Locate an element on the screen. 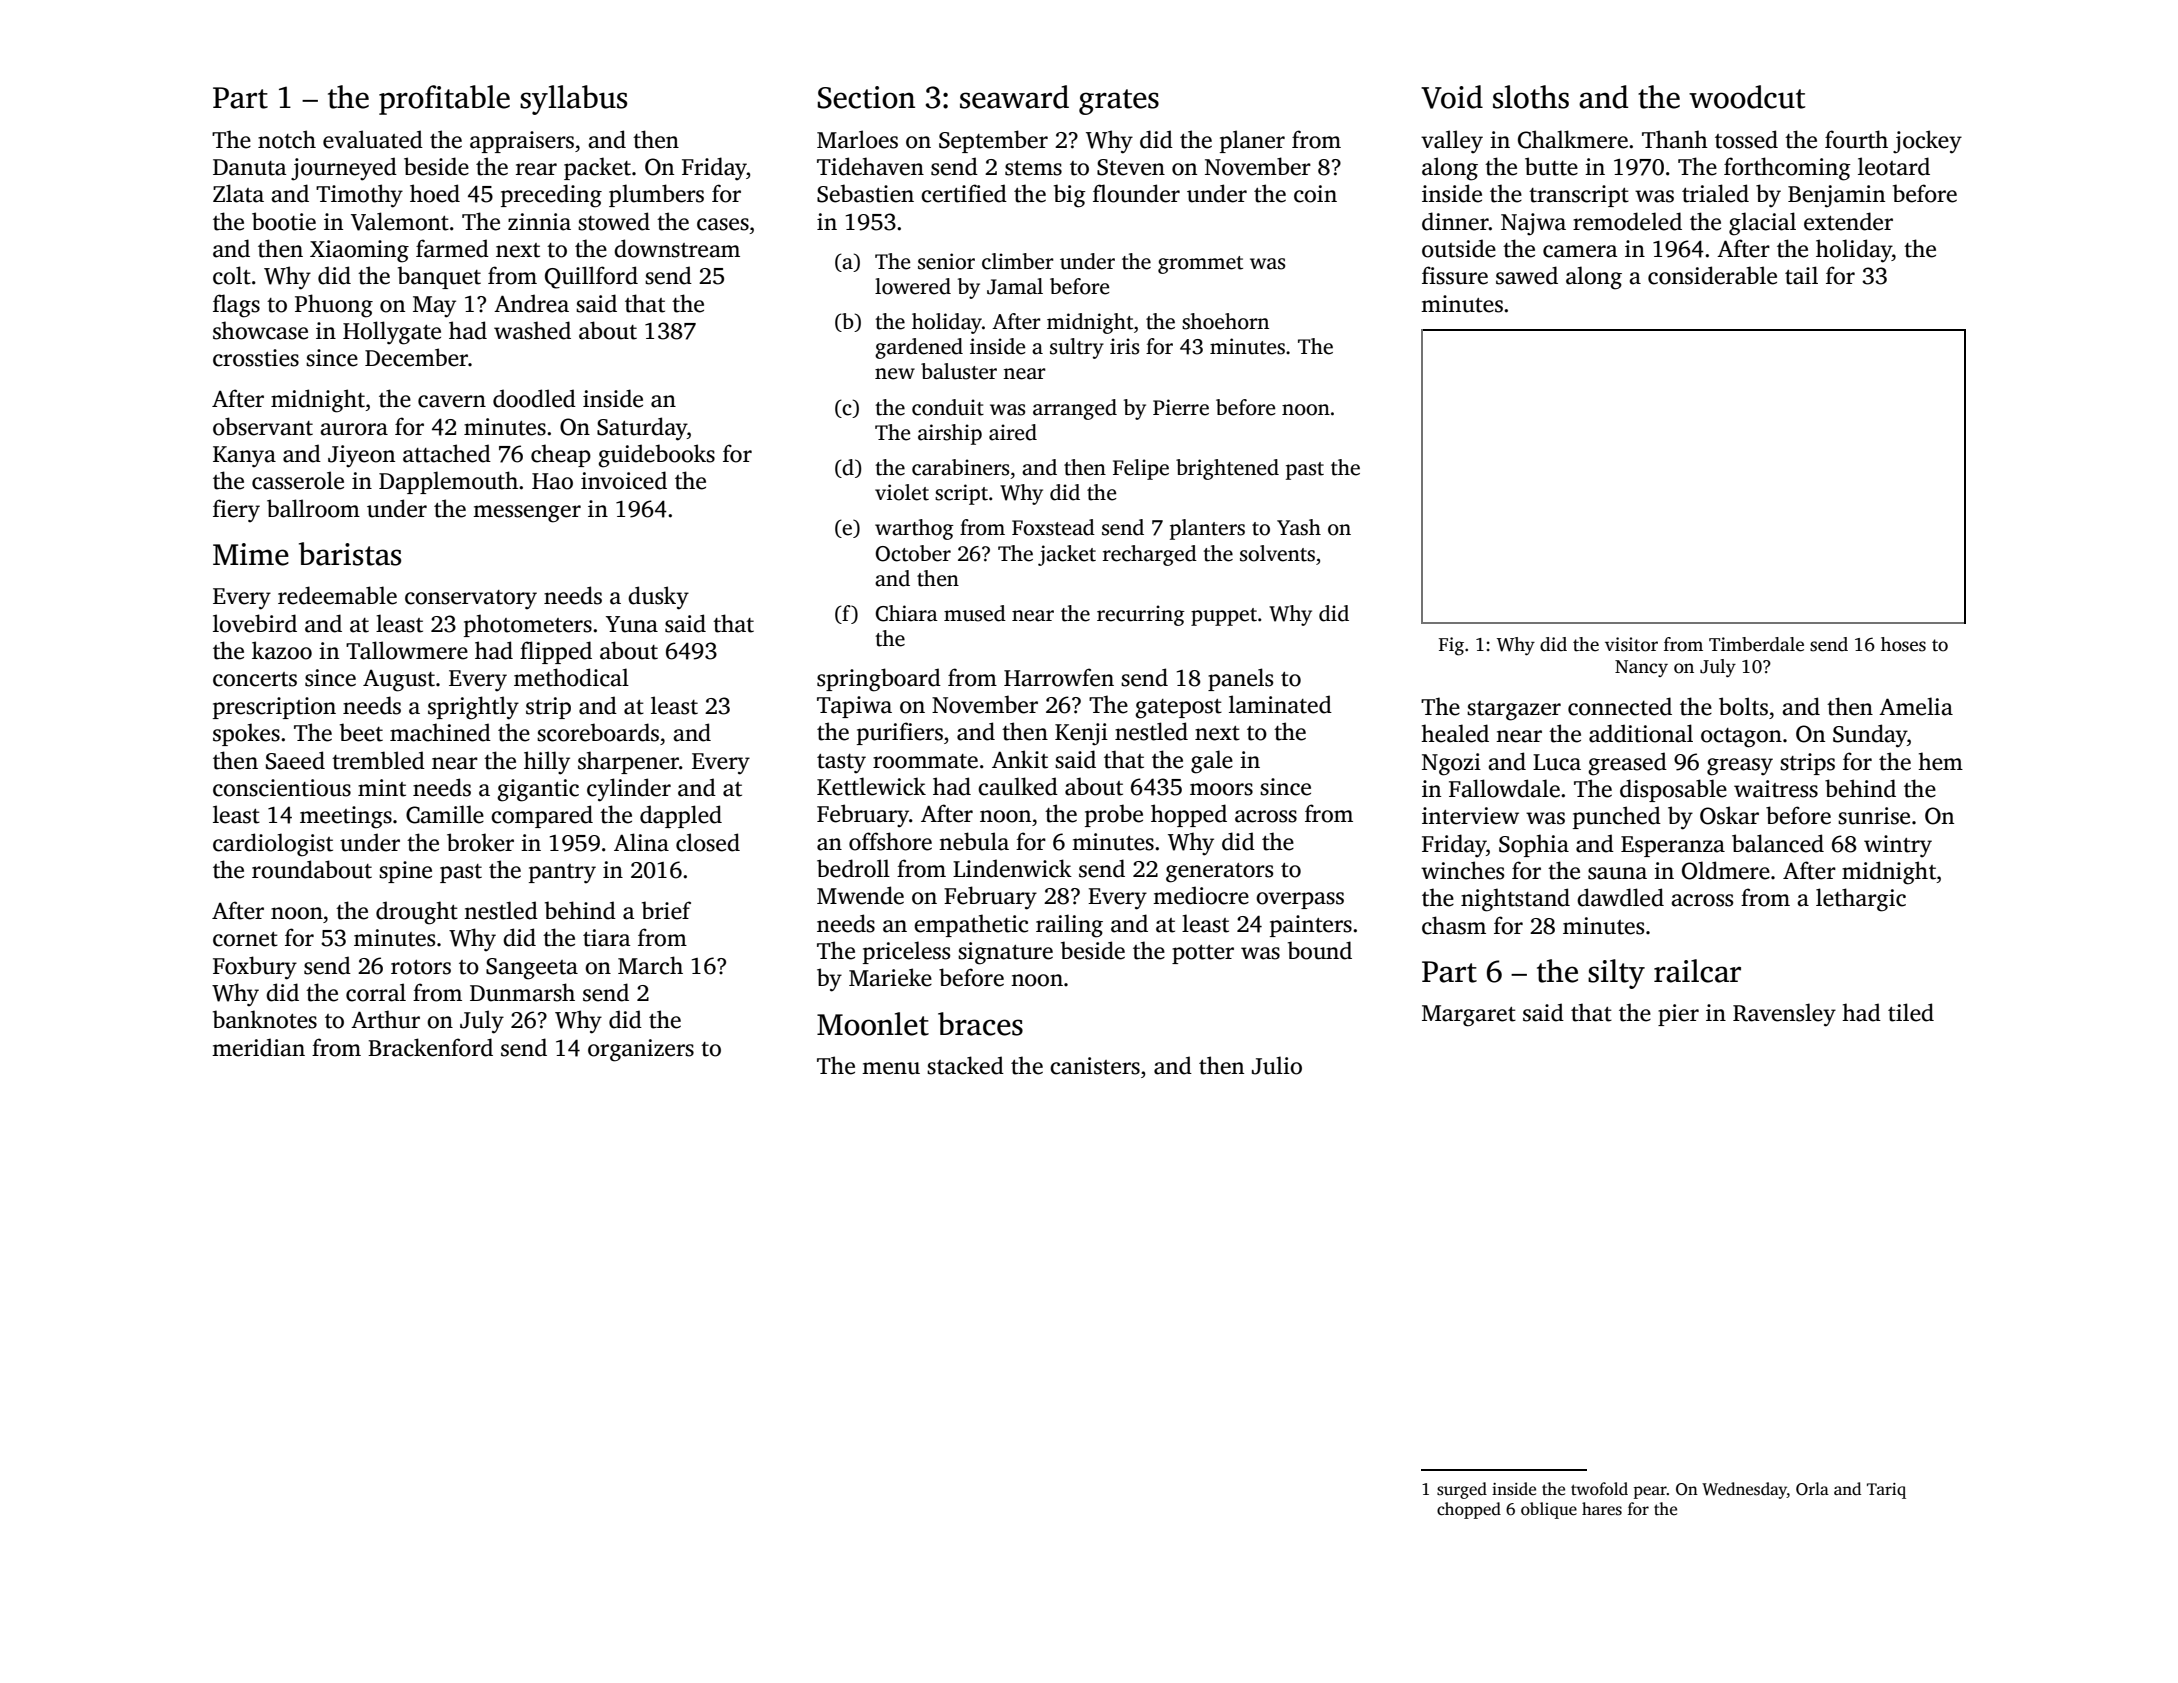 The width and height of the screenshot is (2178, 1683). certified is located at coordinates (964, 193).
